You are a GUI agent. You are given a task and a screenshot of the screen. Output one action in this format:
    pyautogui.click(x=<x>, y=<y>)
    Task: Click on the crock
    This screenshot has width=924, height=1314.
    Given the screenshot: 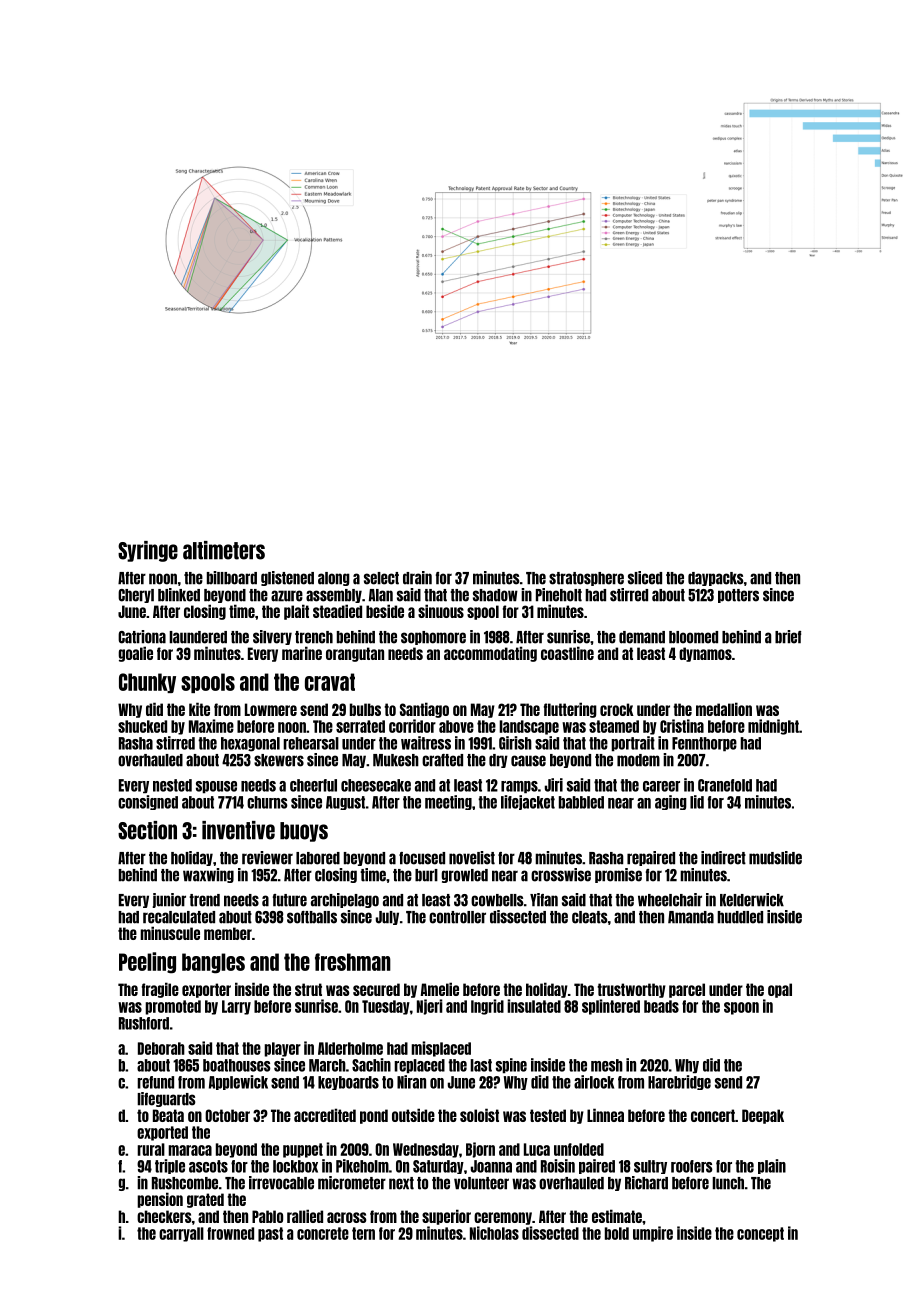 What is the action you would take?
    pyautogui.click(x=617, y=709)
